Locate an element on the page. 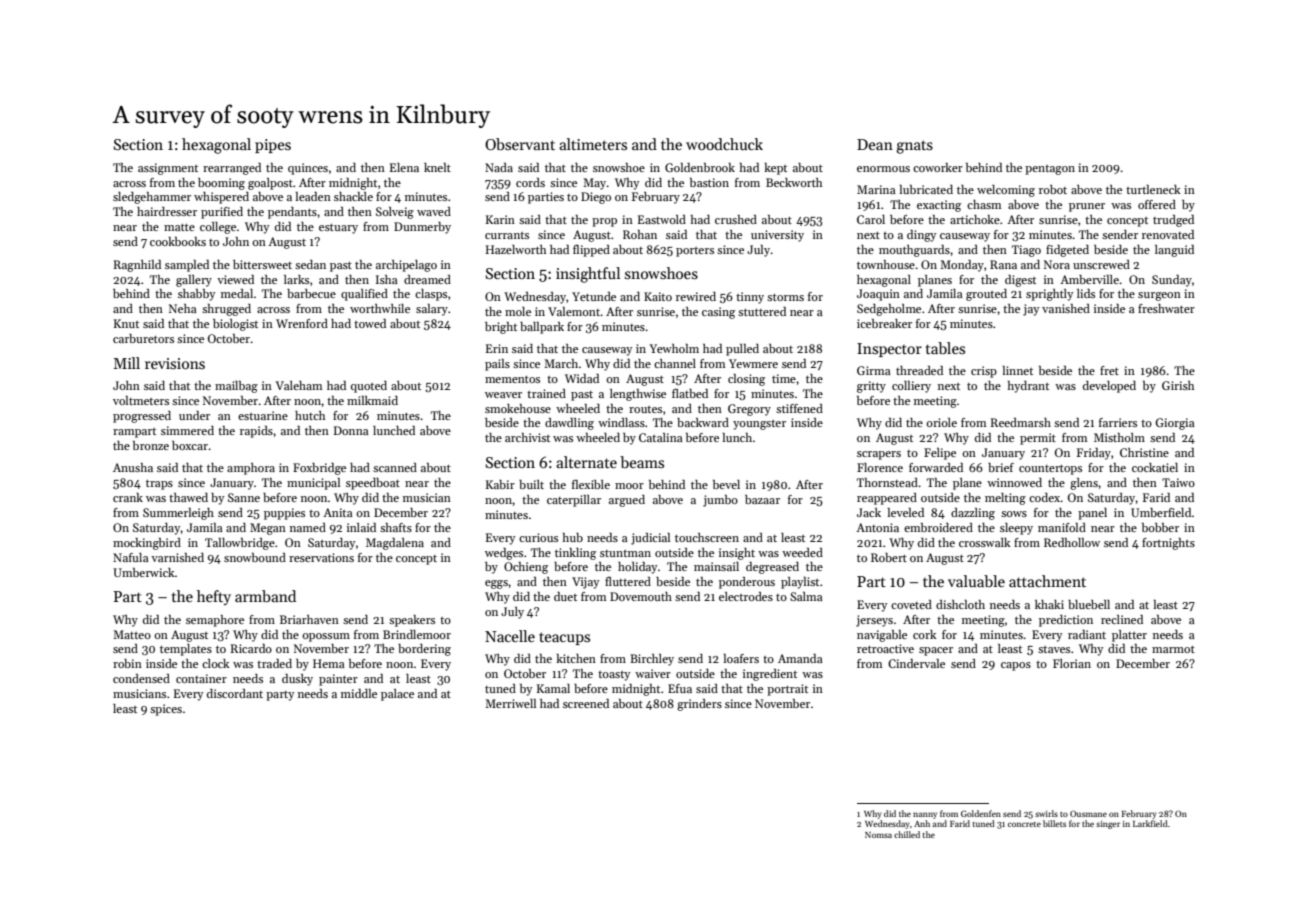  woodchuck is located at coordinates (724, 144).
